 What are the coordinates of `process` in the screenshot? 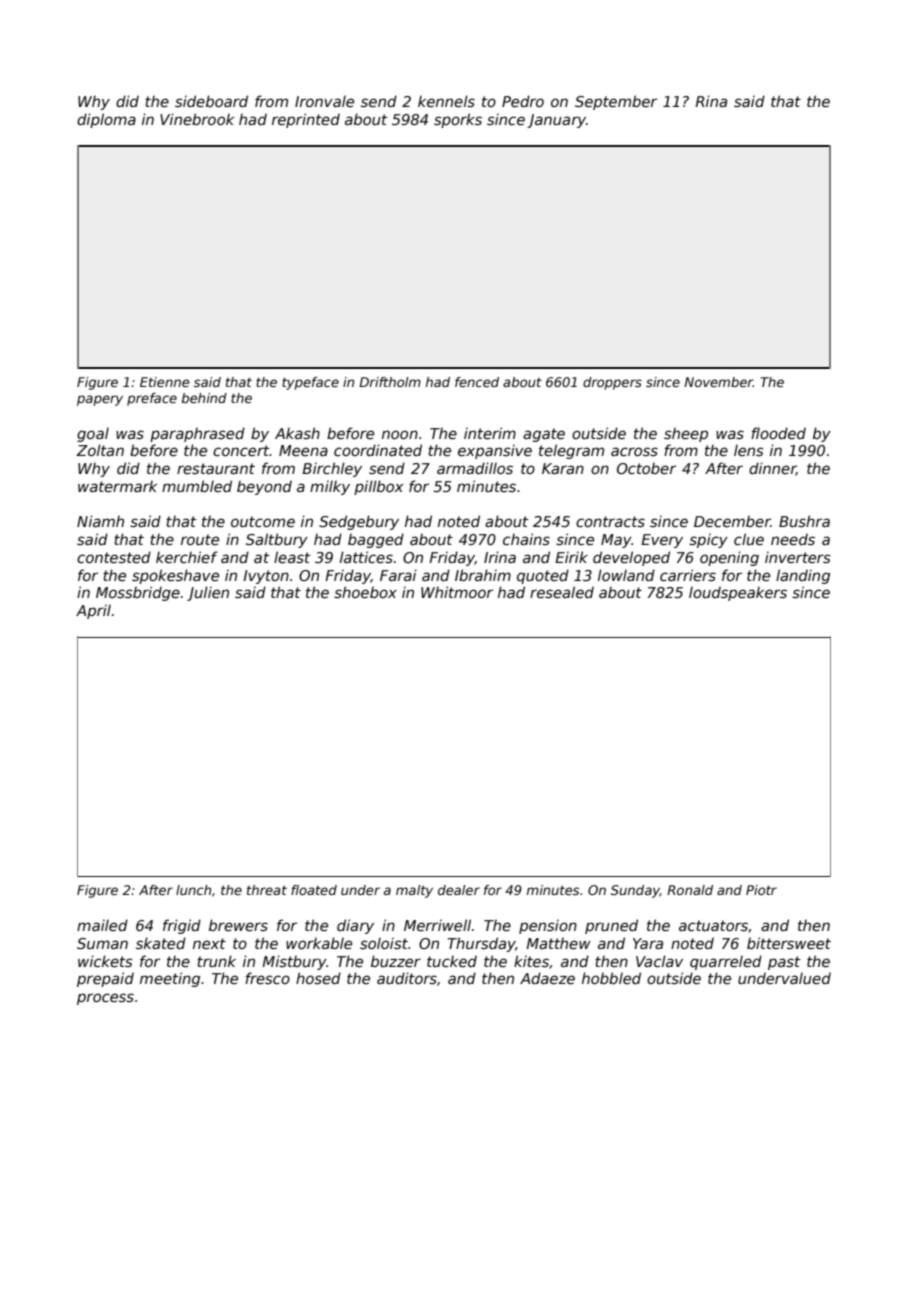 It's located at (105, 999).
